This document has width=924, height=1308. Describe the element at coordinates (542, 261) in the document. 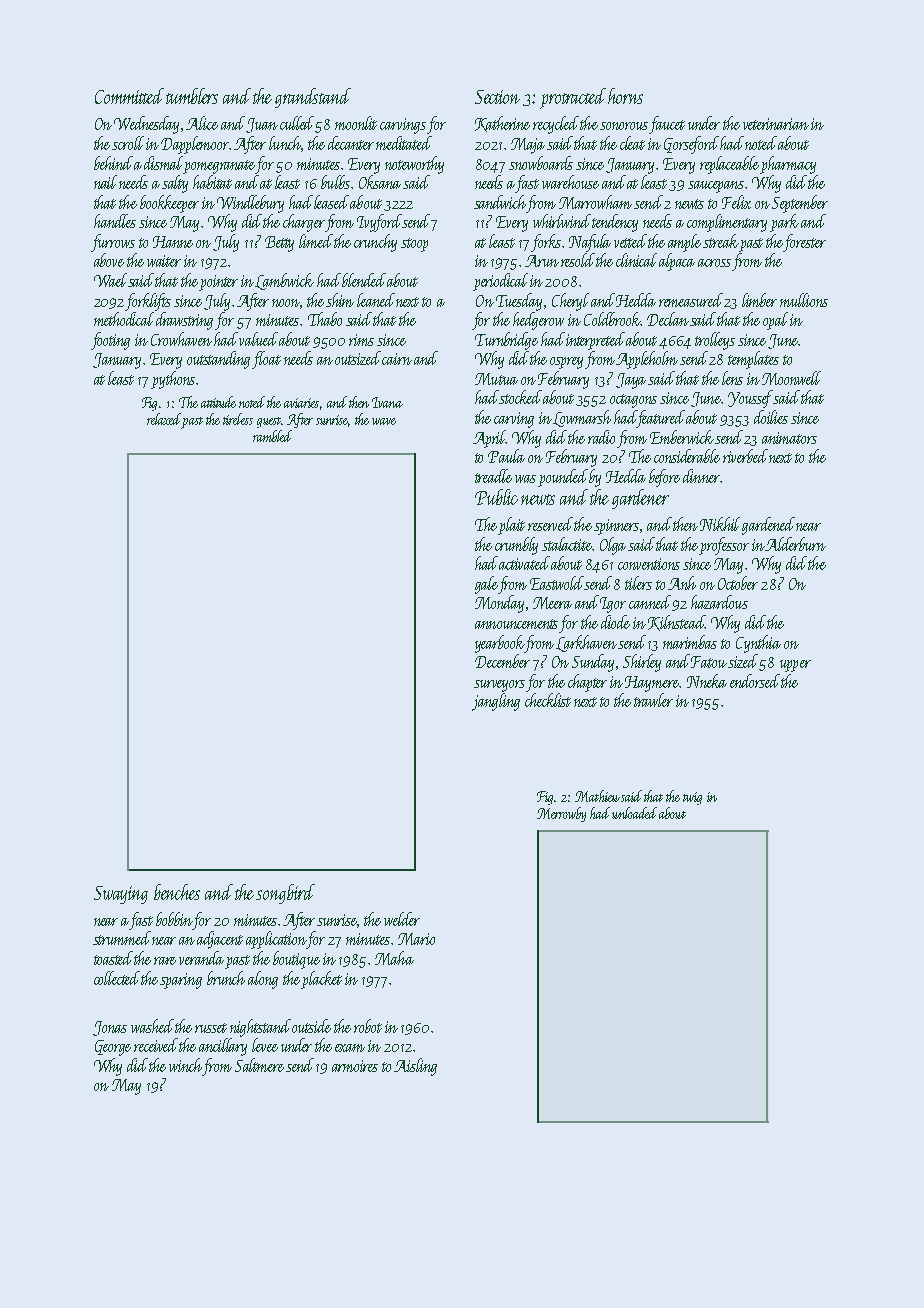

I see `Arun` at that location.
